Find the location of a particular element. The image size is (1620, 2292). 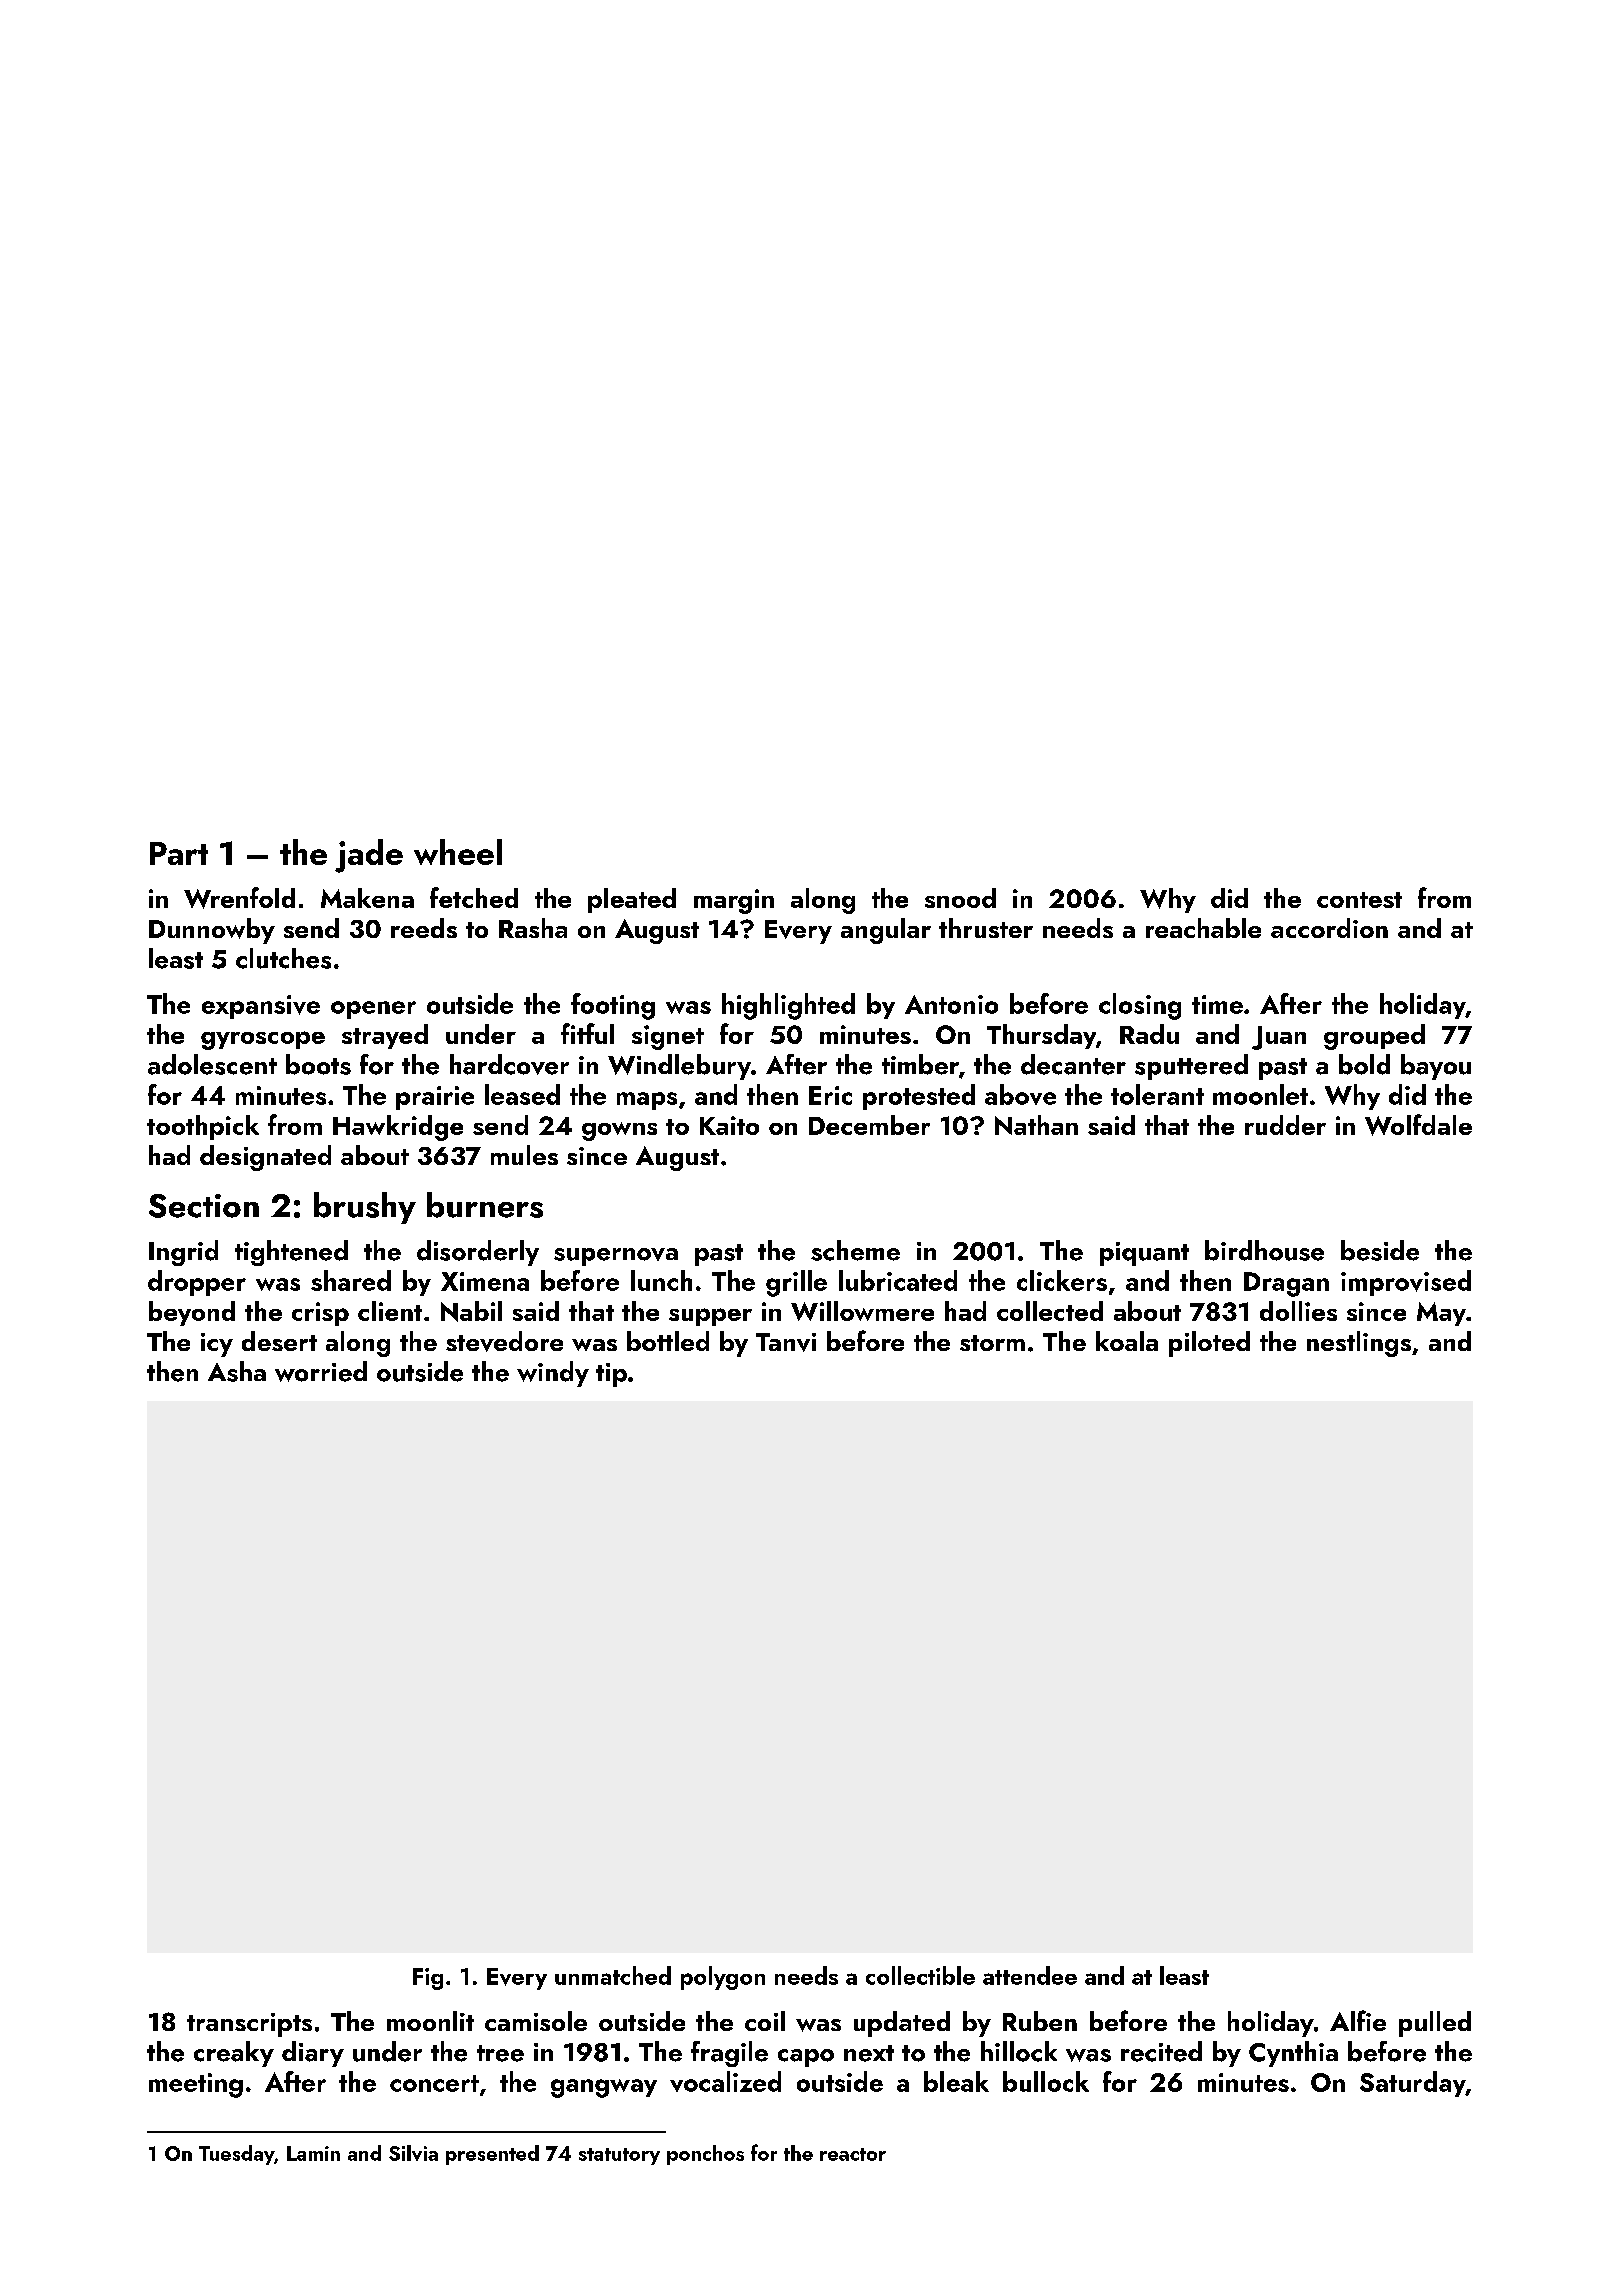

Part is located at coordinates (179, 853).
